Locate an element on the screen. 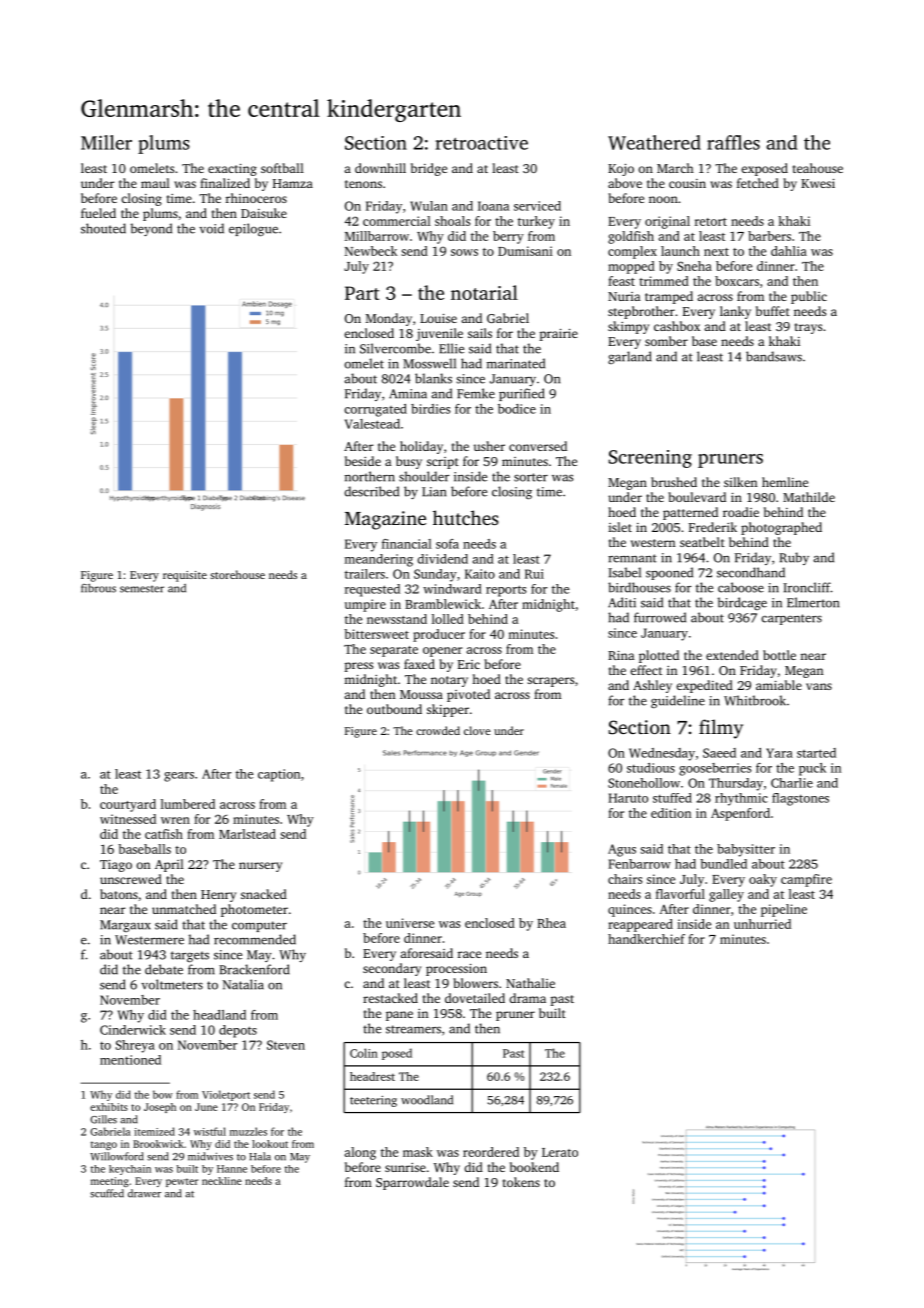  Ellie is located at coordinates (451, 348).
